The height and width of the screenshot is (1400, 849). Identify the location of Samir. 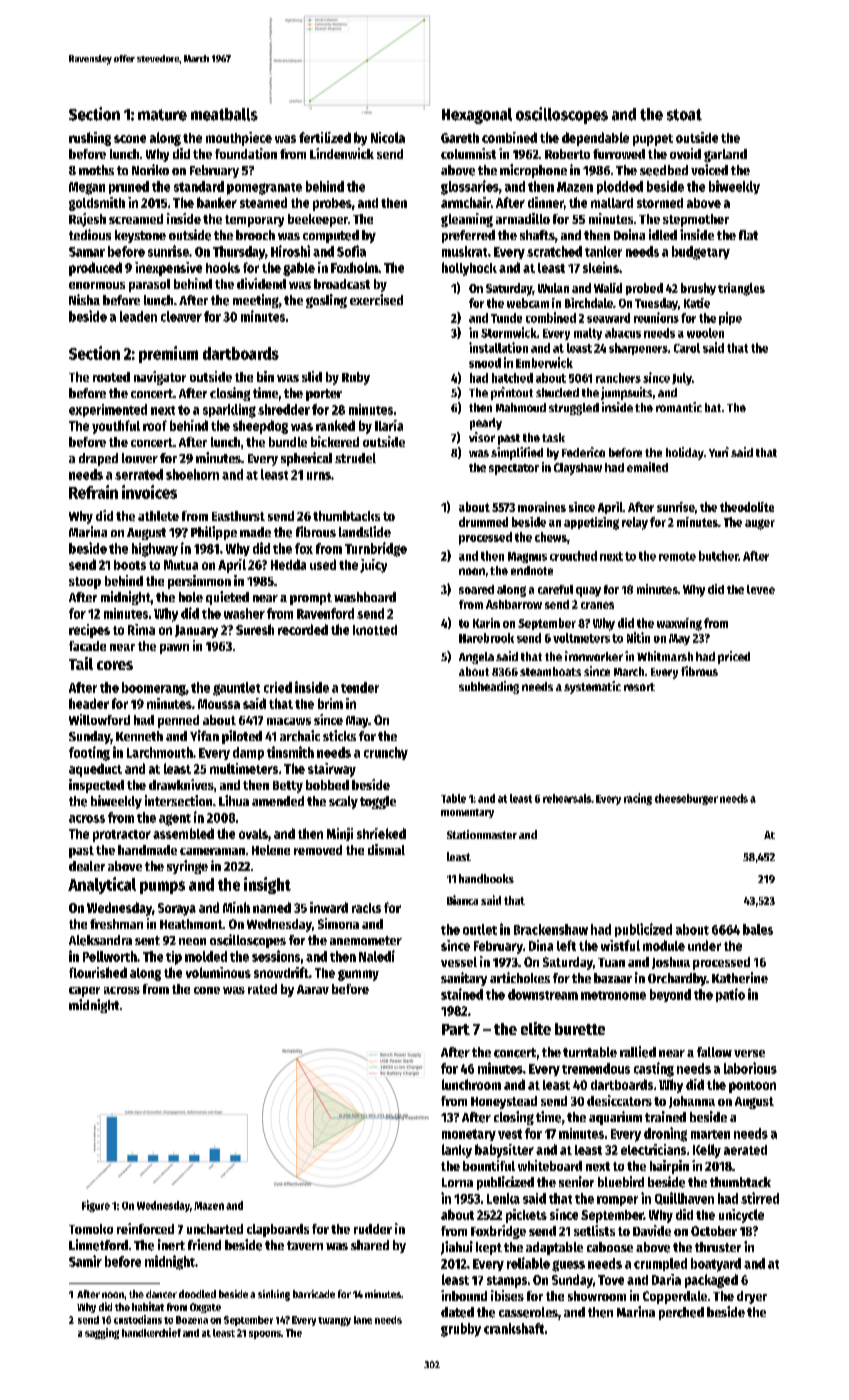
(85, 1261).
